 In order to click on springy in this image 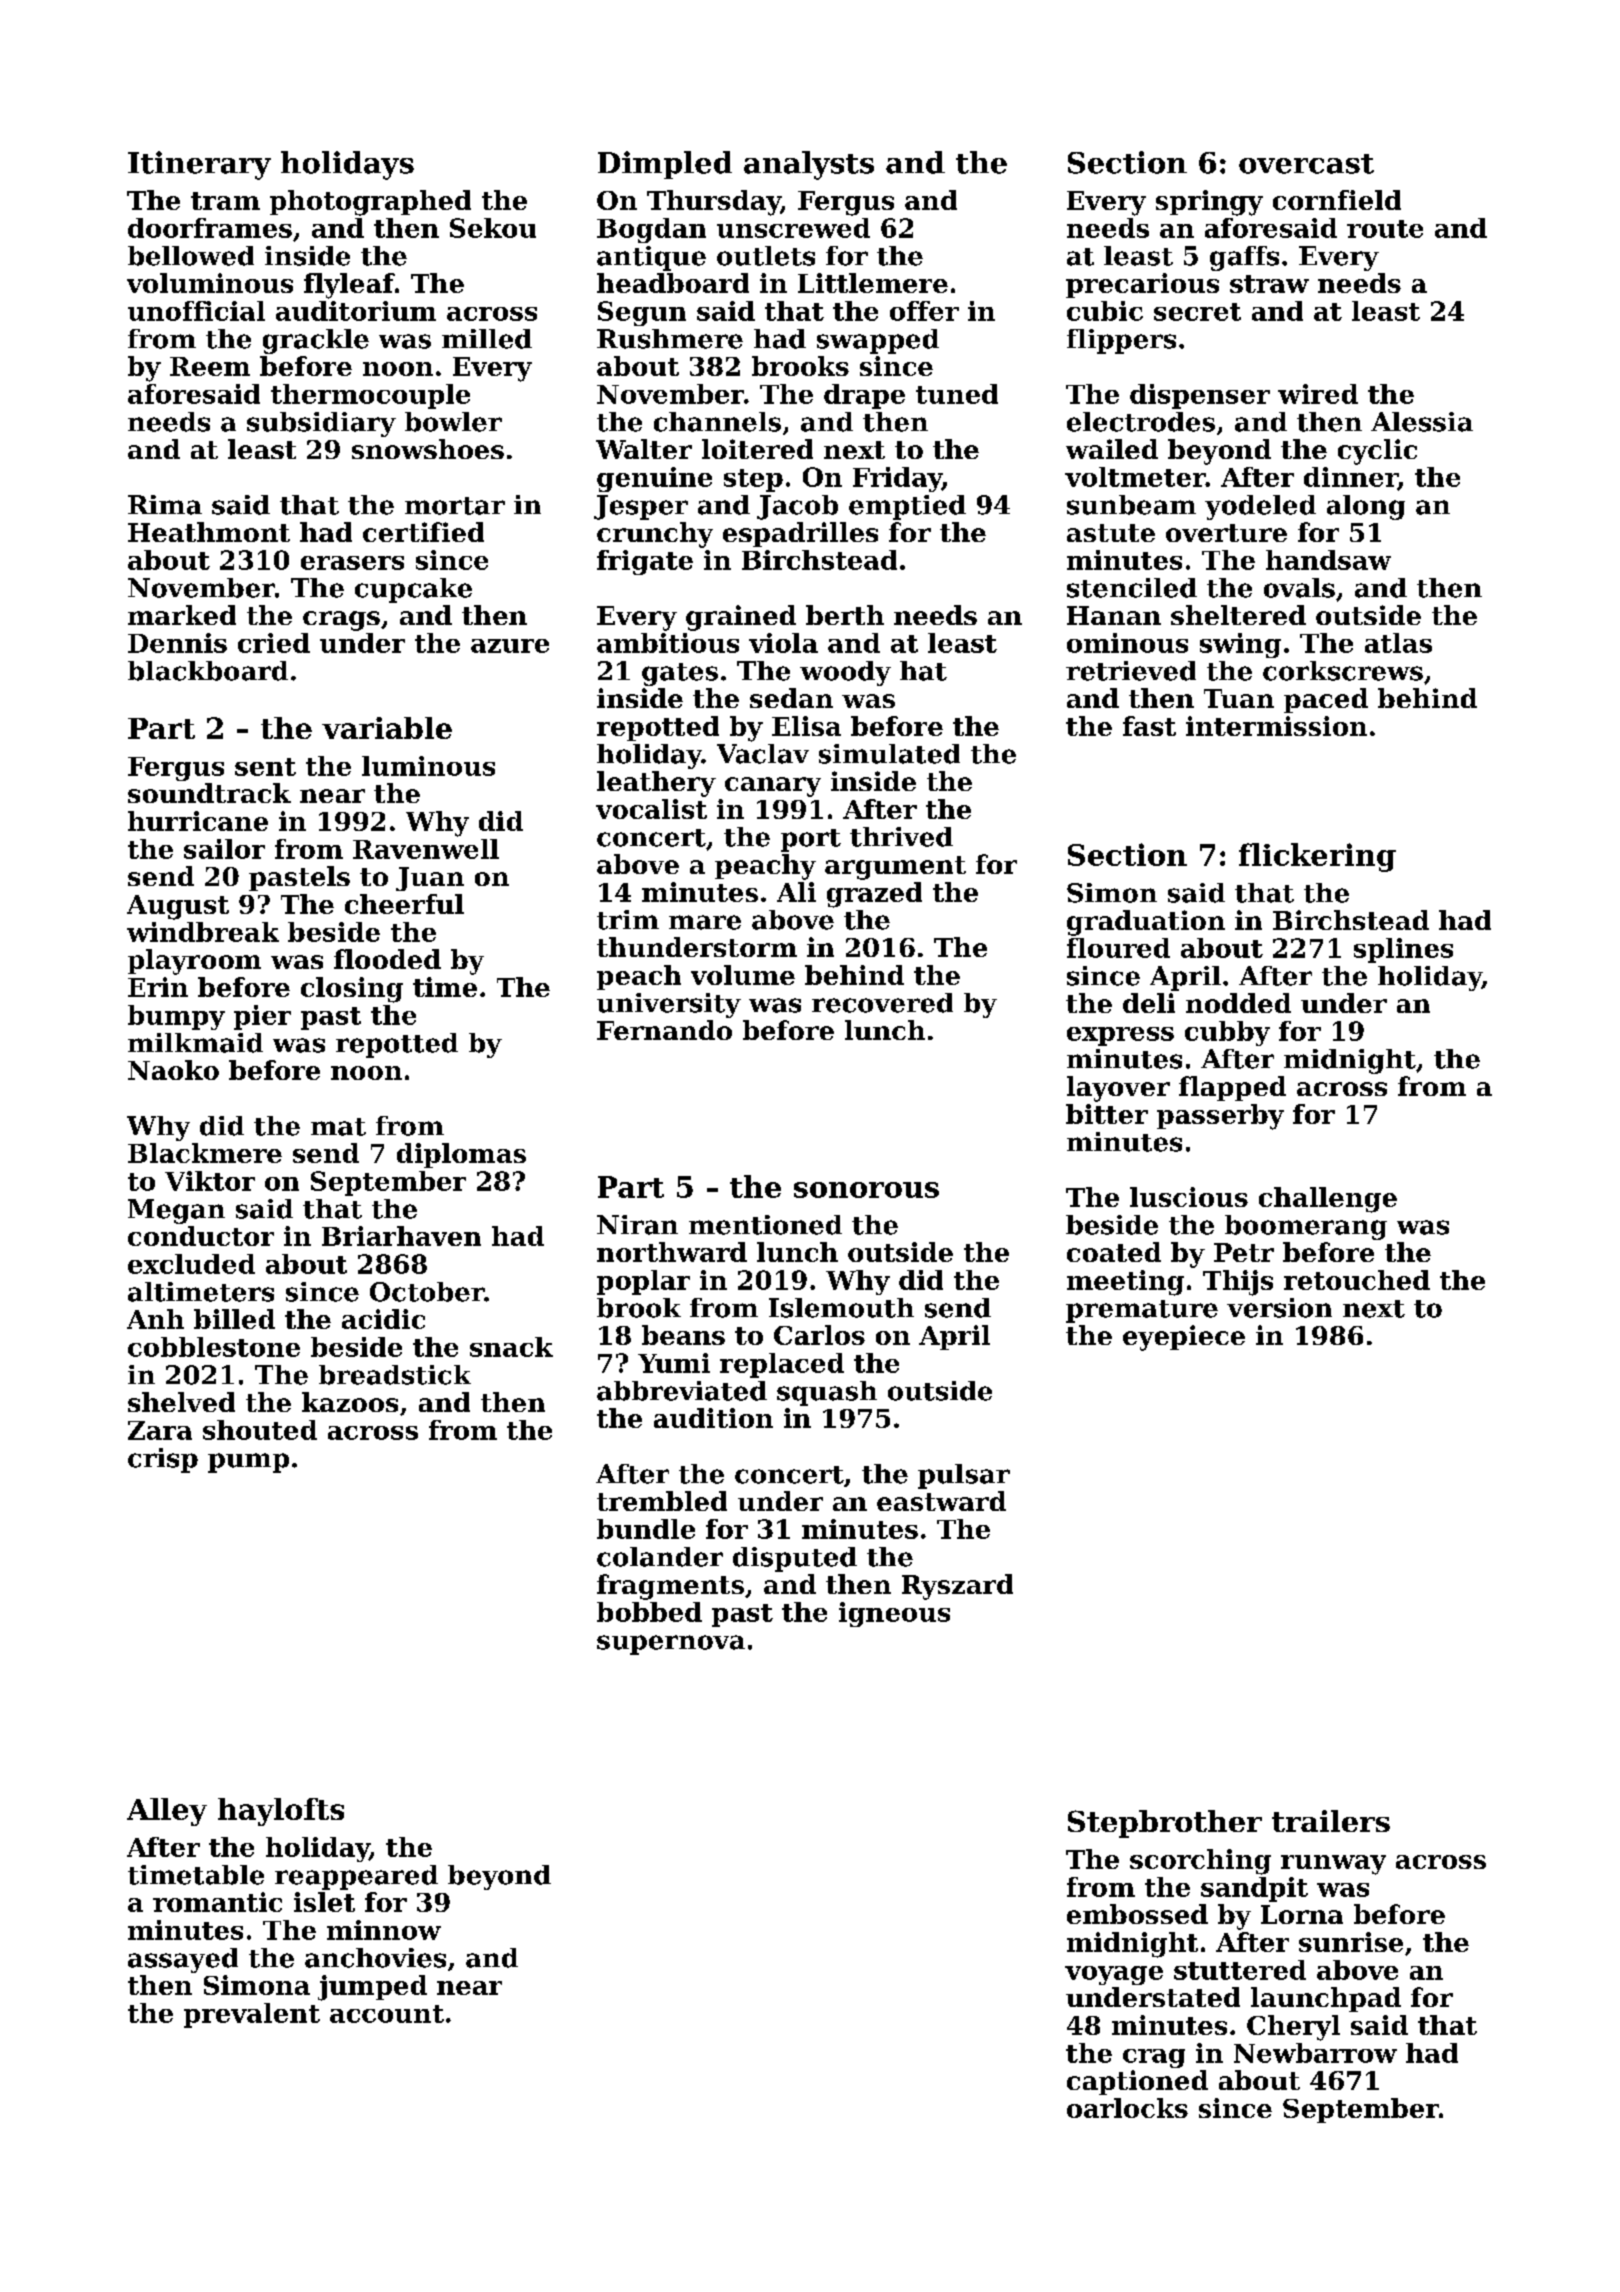, I will do `click(1209, 203)`.
